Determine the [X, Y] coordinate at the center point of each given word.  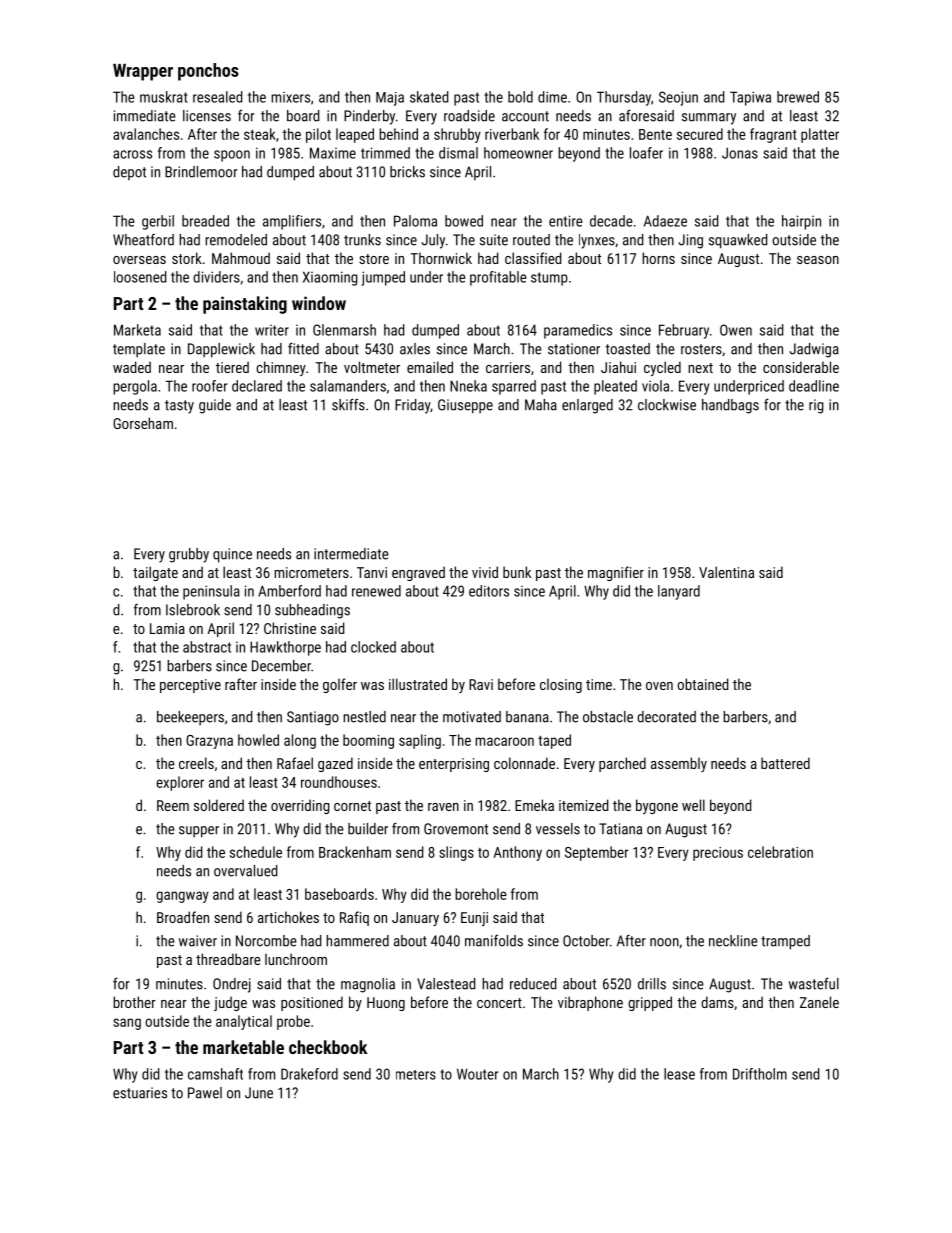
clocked [373, 647]
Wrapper [143, 72]
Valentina [726, 572]
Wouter [477, 1074]
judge [230, 1003]
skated [429, 97]
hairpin [801, 222]
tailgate [155, 573]
